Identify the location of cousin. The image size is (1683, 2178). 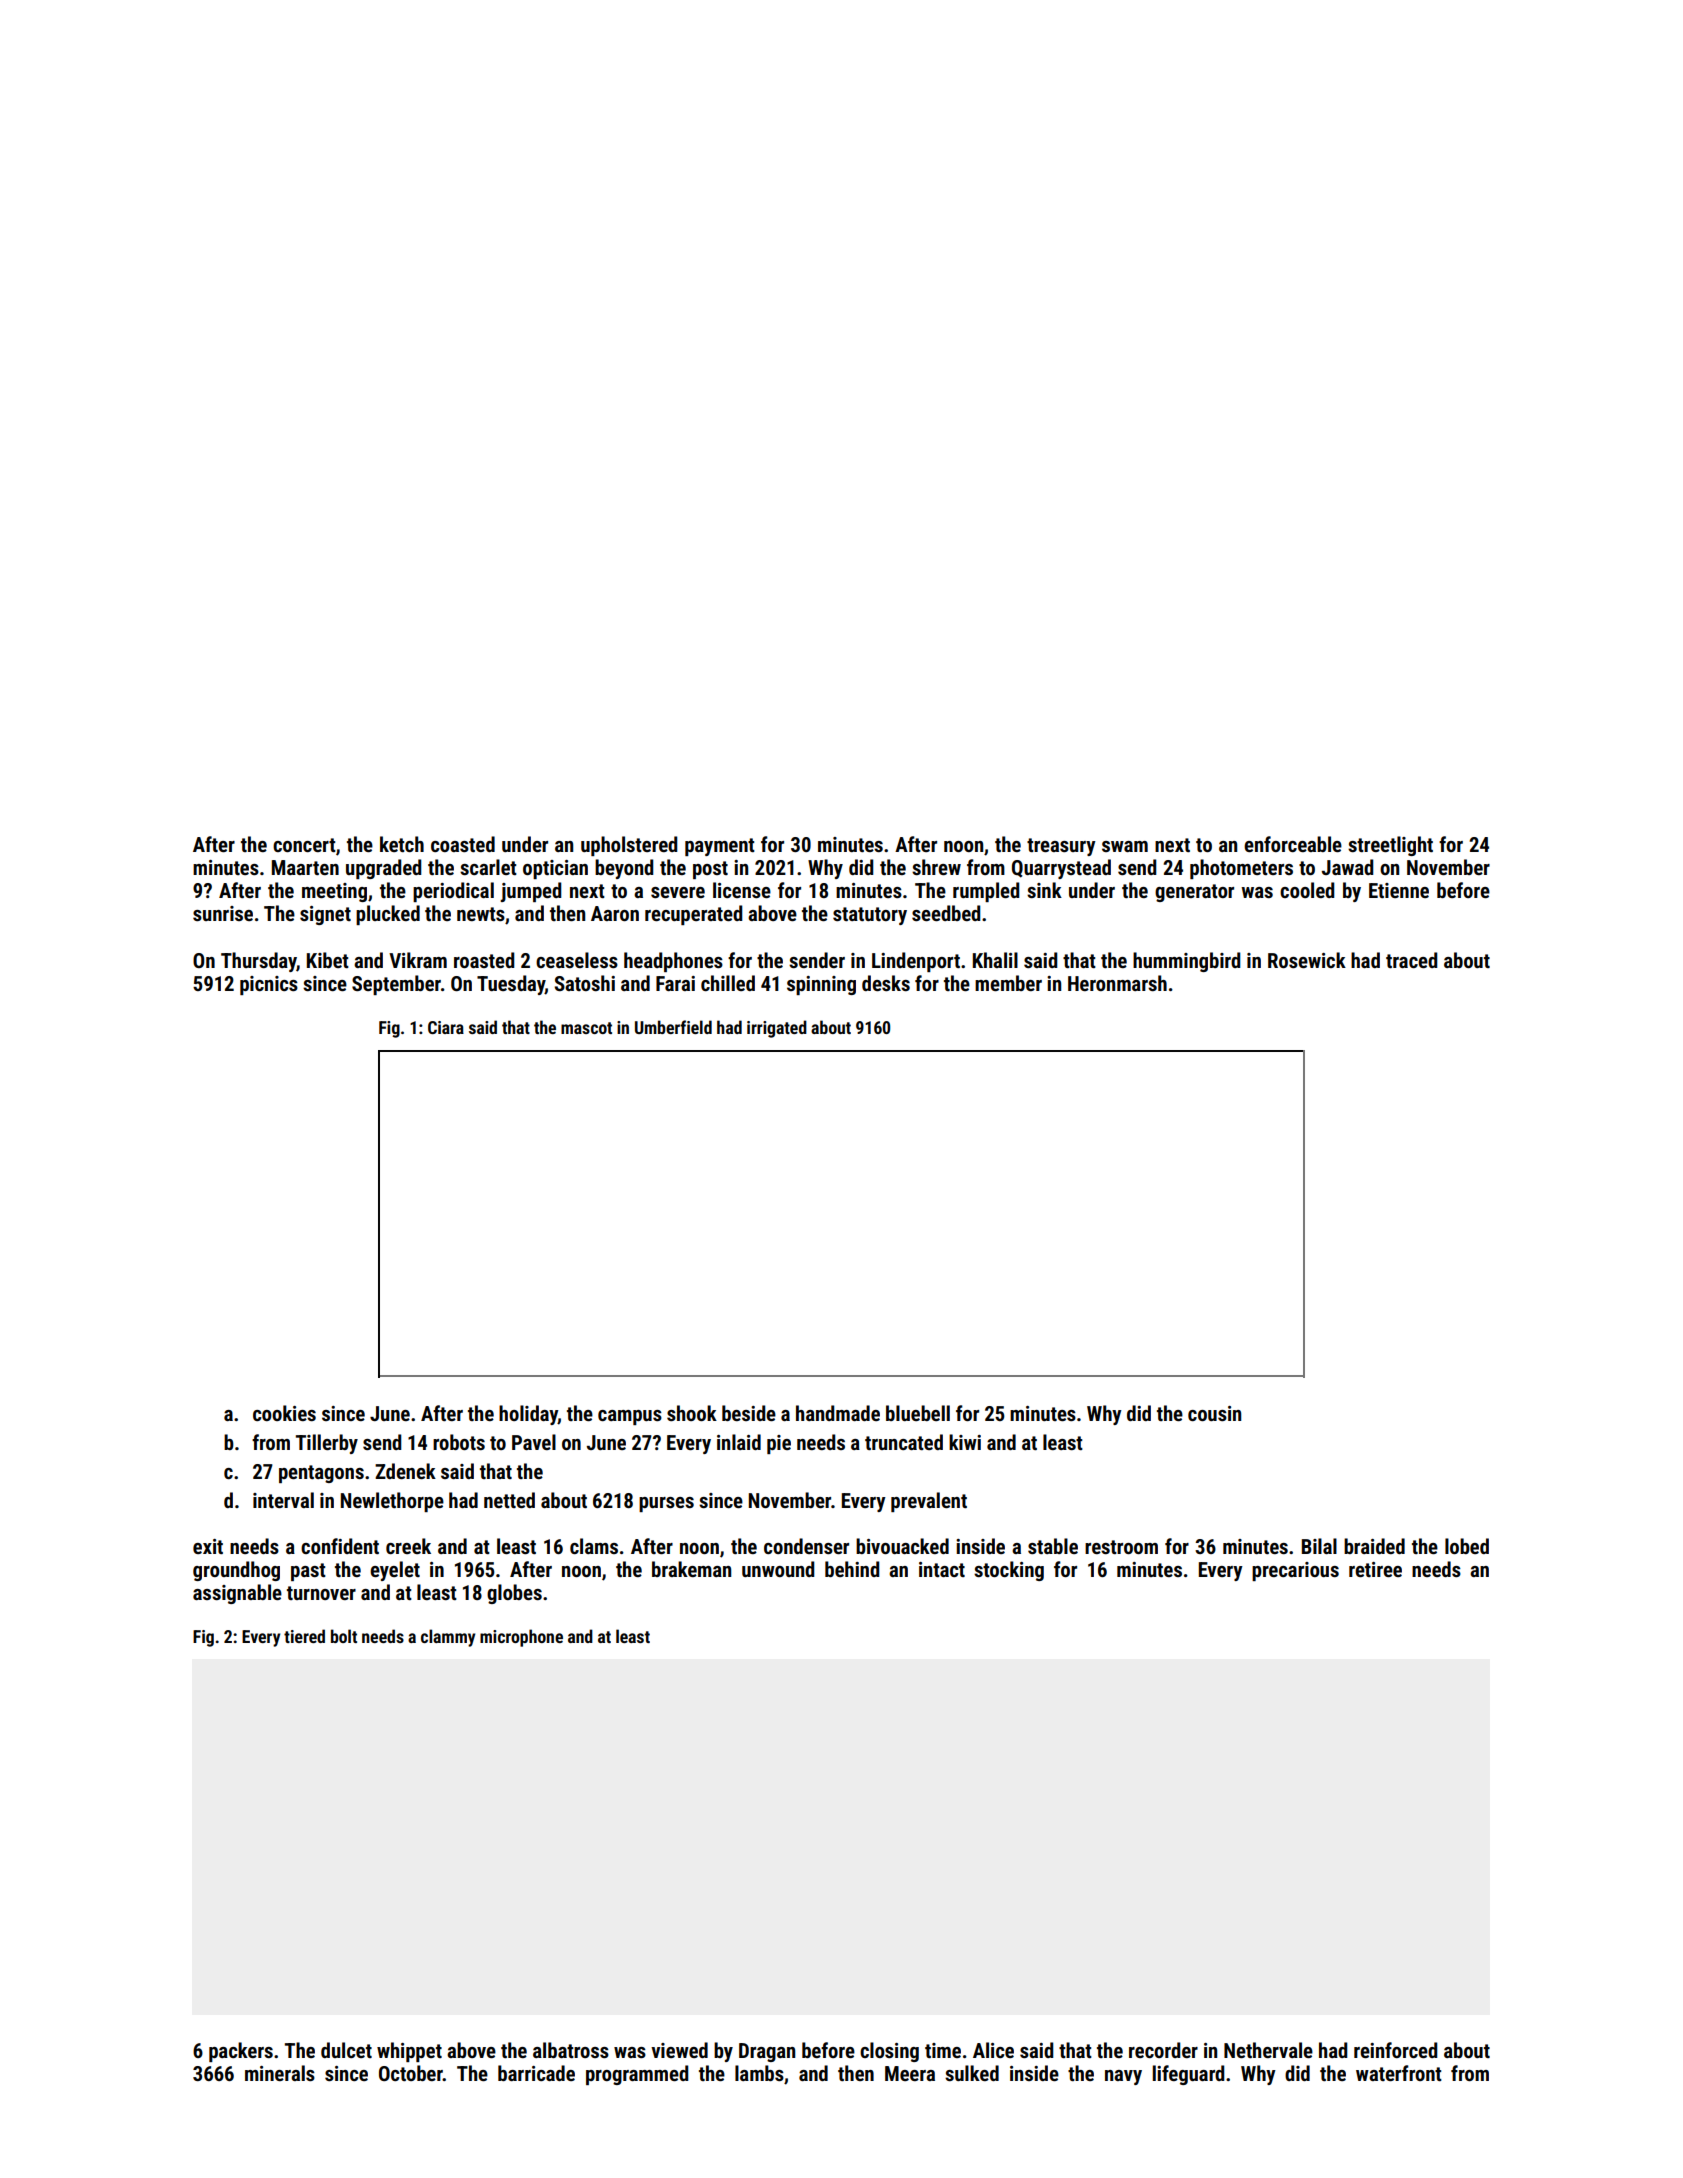
(1214, 1413).
